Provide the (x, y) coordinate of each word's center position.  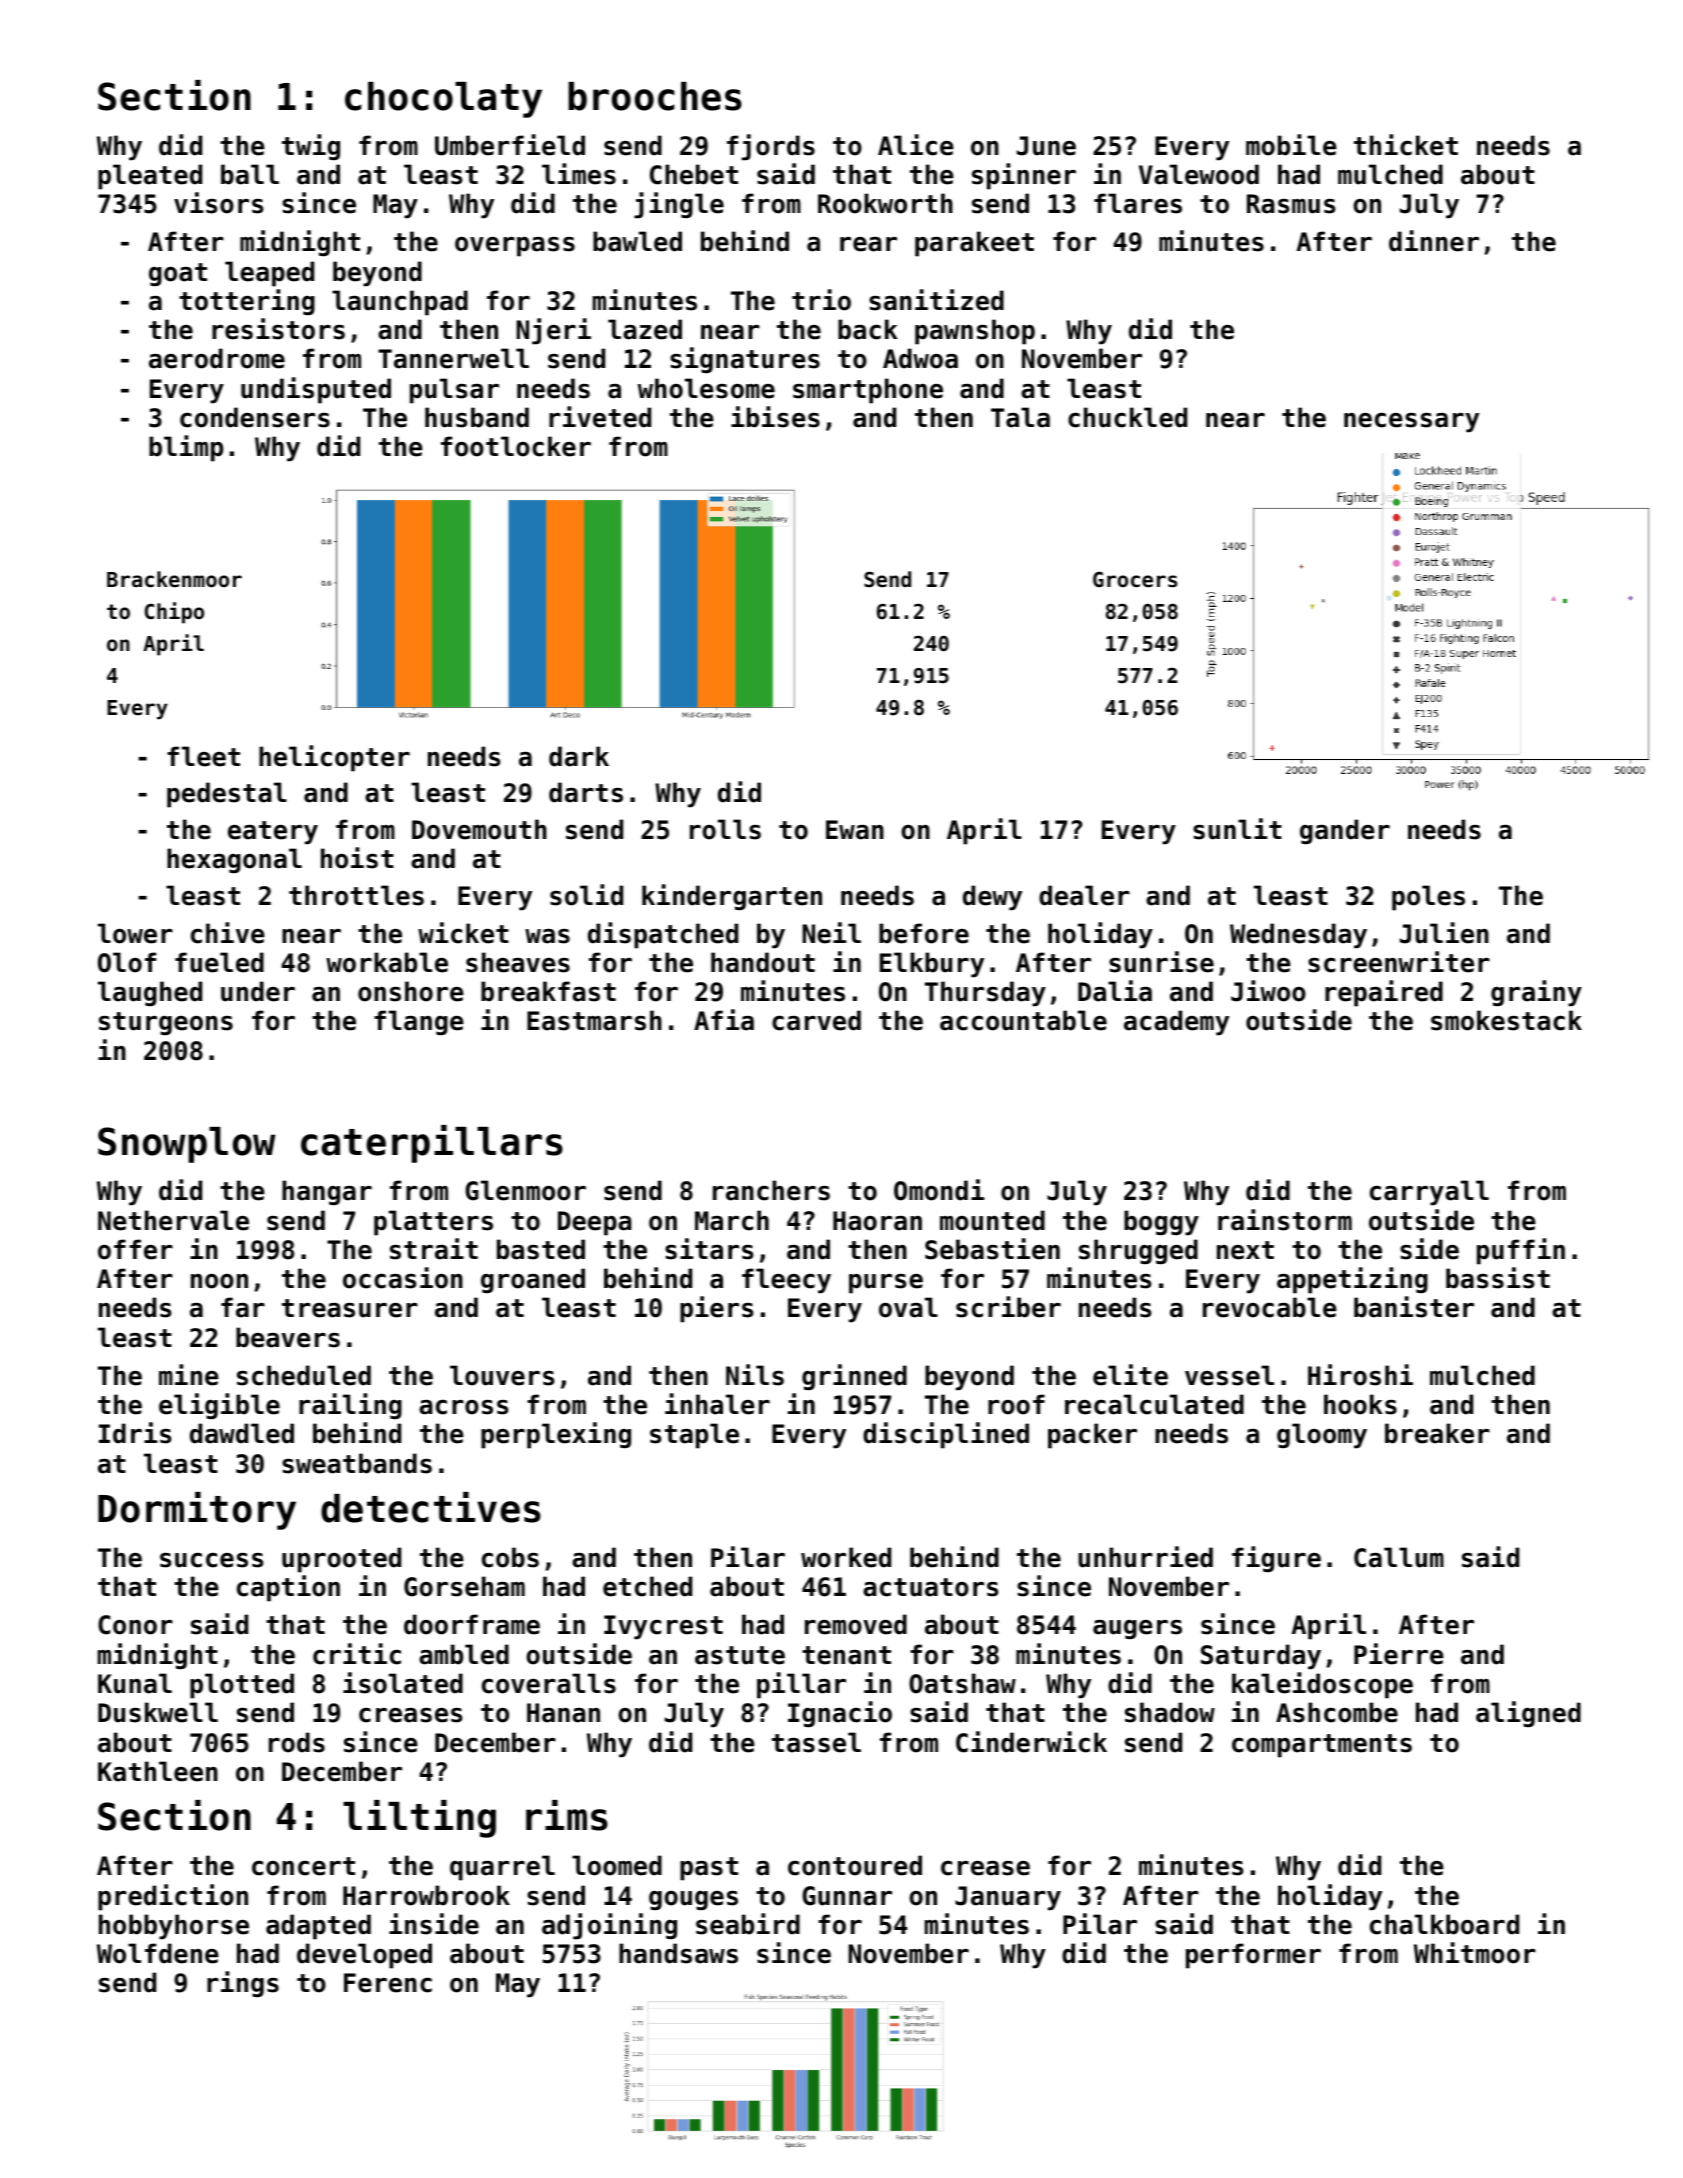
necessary (1411, 422)
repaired (1384, 993)
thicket (1406, 145)
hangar (327, 1192)
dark (579, 756)
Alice (916, 145)
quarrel (502, 1868)
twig (311, 147)
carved (816, 1020)
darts (586, 792)
